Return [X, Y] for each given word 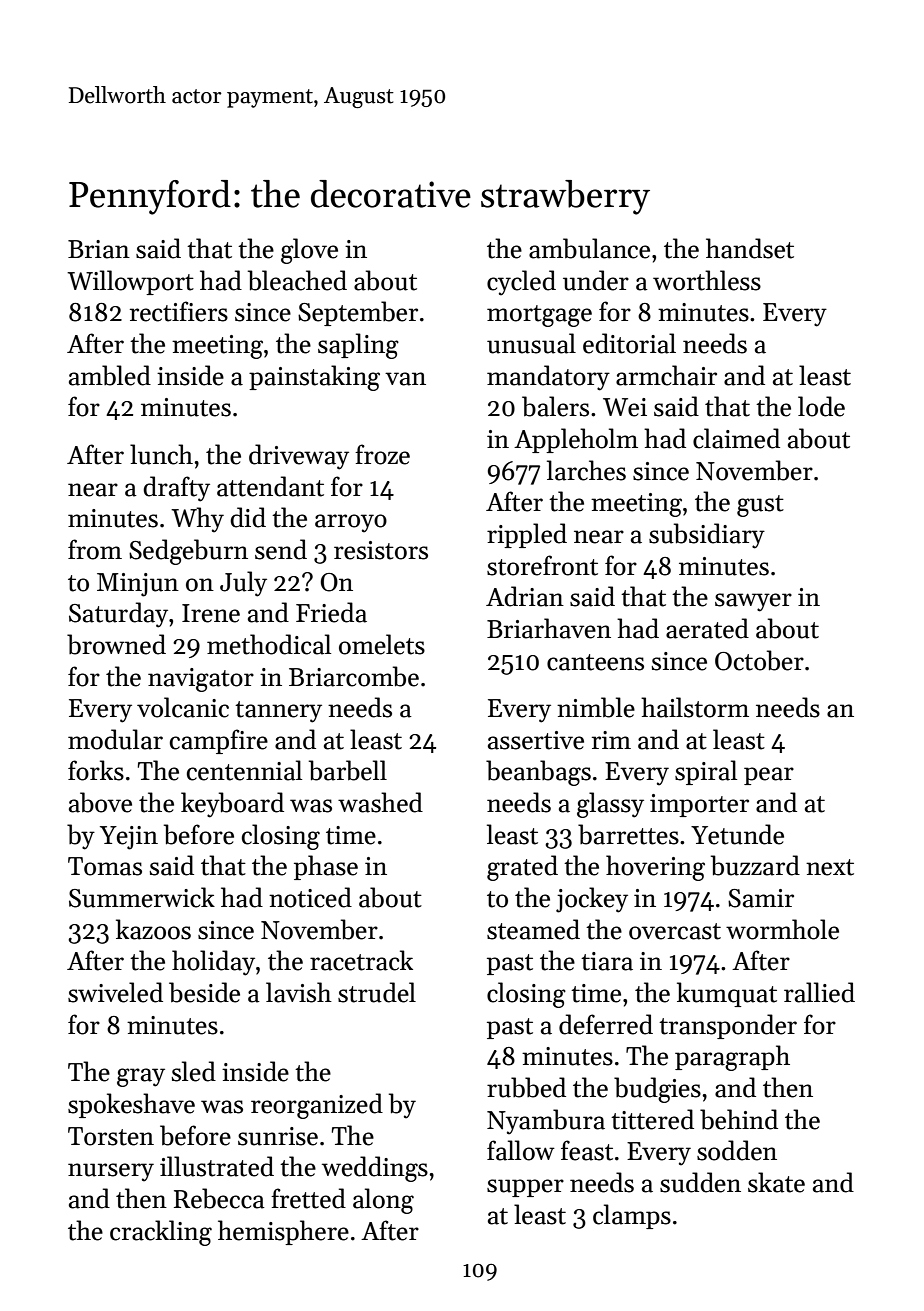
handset [750, 248]
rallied [819, 992]
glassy [610, 805]
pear [769, 776]
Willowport [130, 282]
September [358, 313]
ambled [110, 375]
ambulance [589, 248]
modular [115, 739]
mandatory [548, 378]
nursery [111, 1172]
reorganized [317, 1106]
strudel [377, 992]
